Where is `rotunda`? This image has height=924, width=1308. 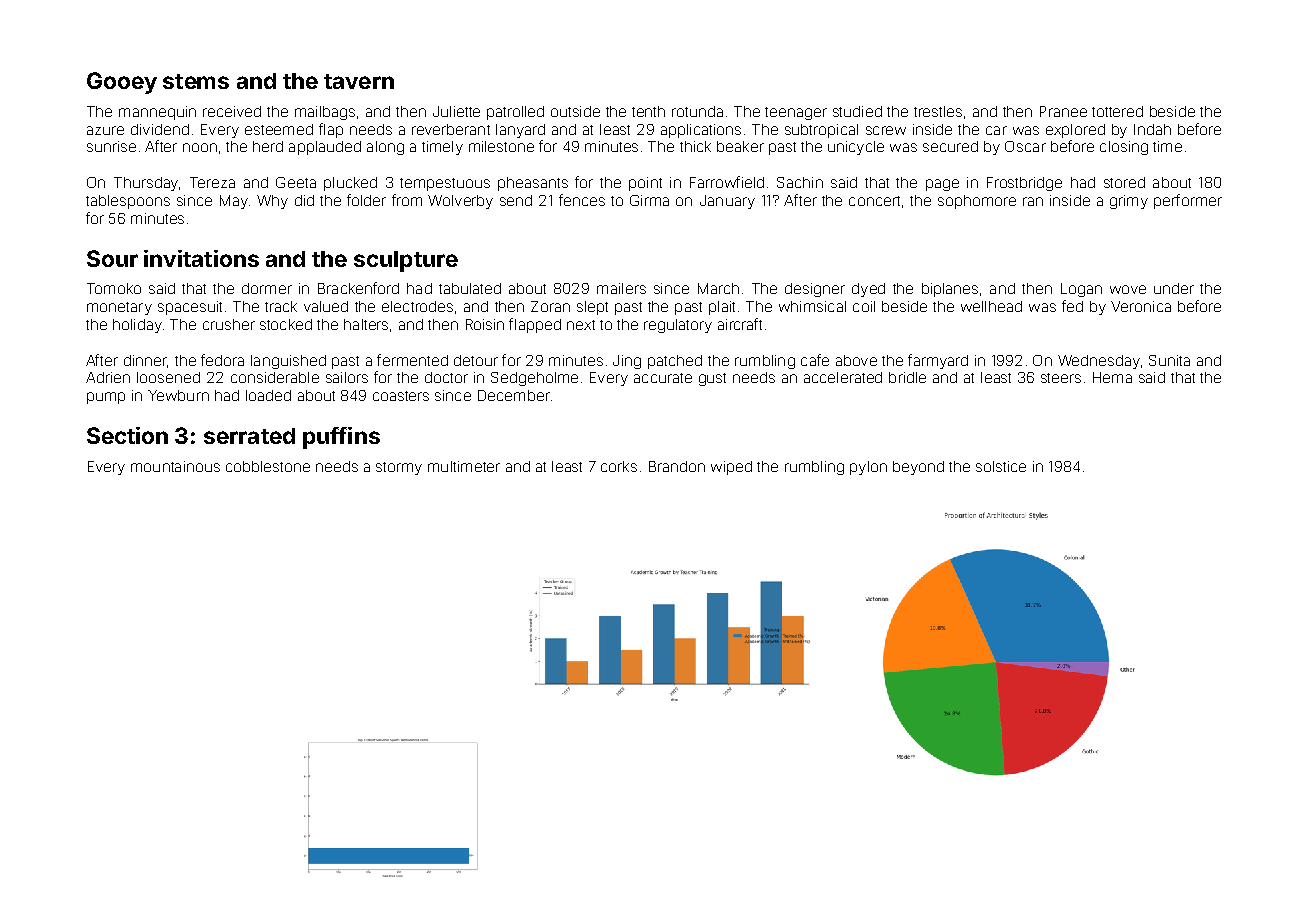 rotunda is located at coordinates (697, 111).
